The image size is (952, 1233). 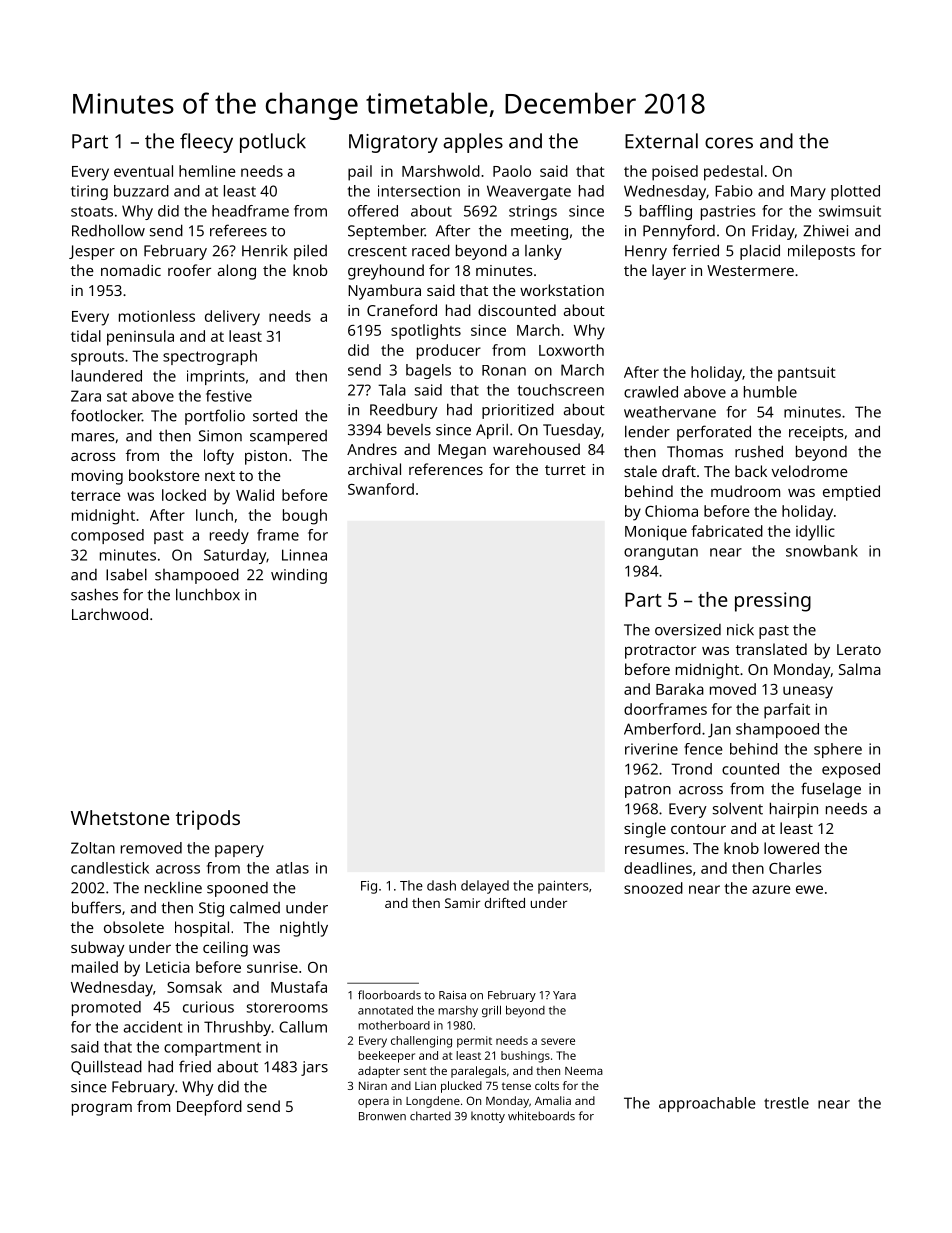 I want to click on ewe, so click(x=809, y=889).
